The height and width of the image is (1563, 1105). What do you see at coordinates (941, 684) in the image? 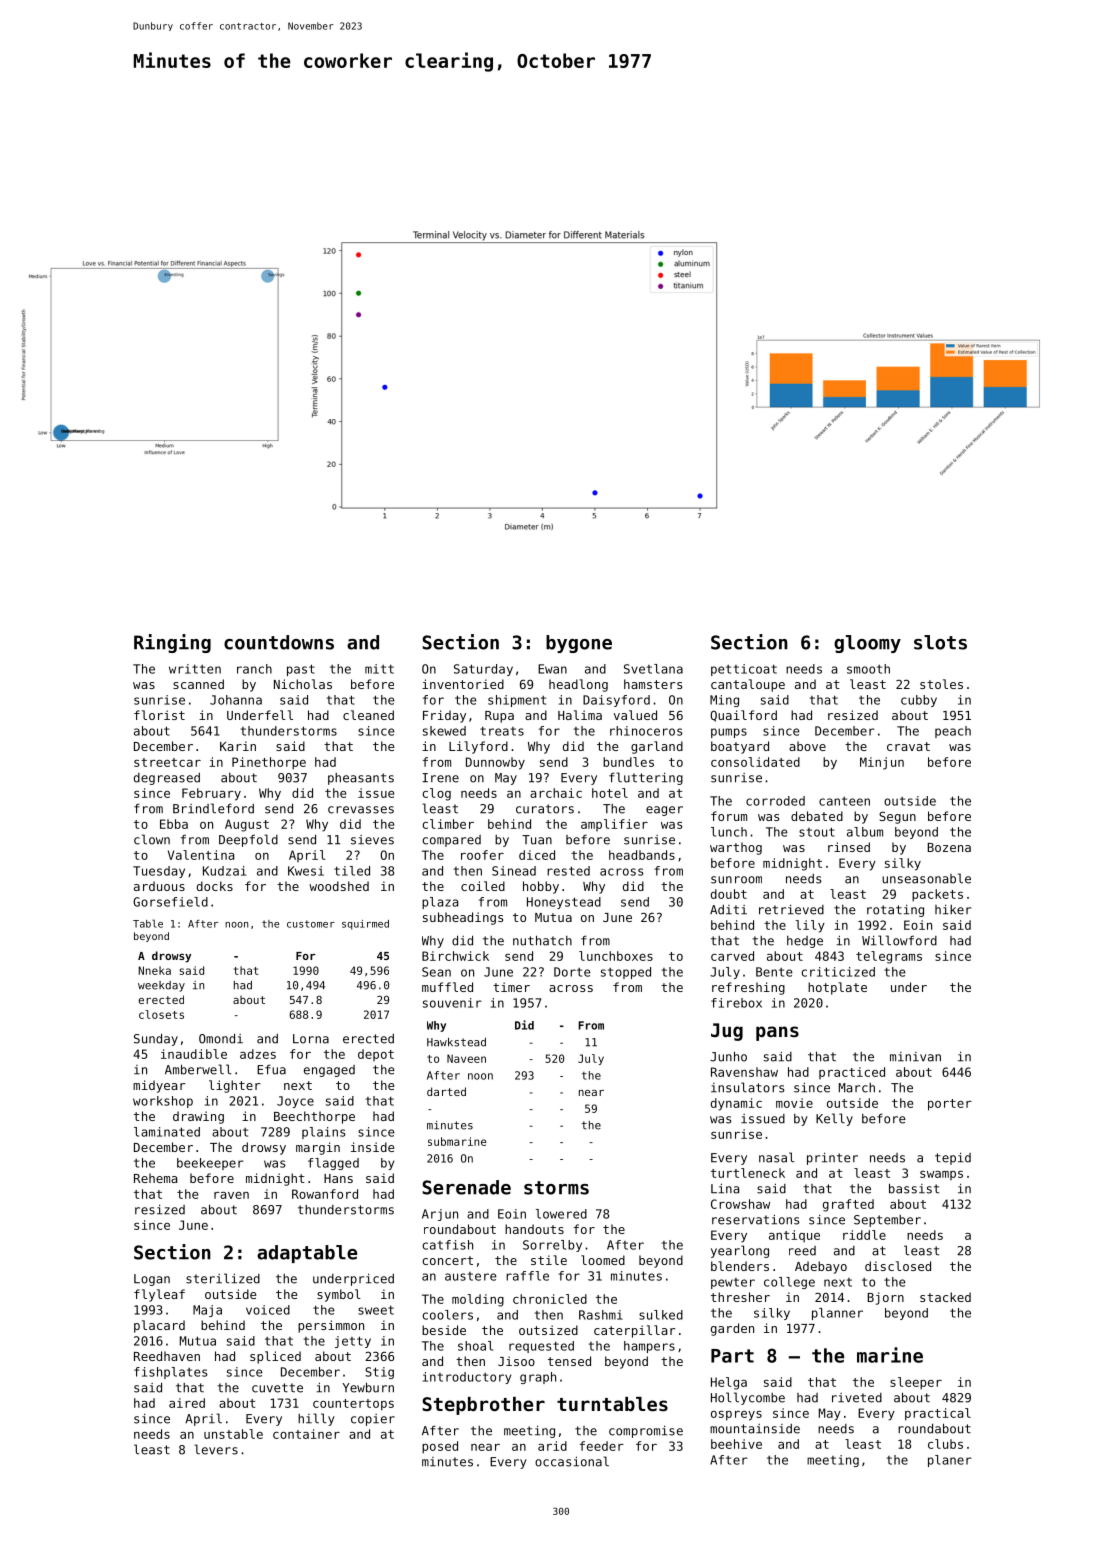
I see `stoles` at bounding box center [941, 684].
